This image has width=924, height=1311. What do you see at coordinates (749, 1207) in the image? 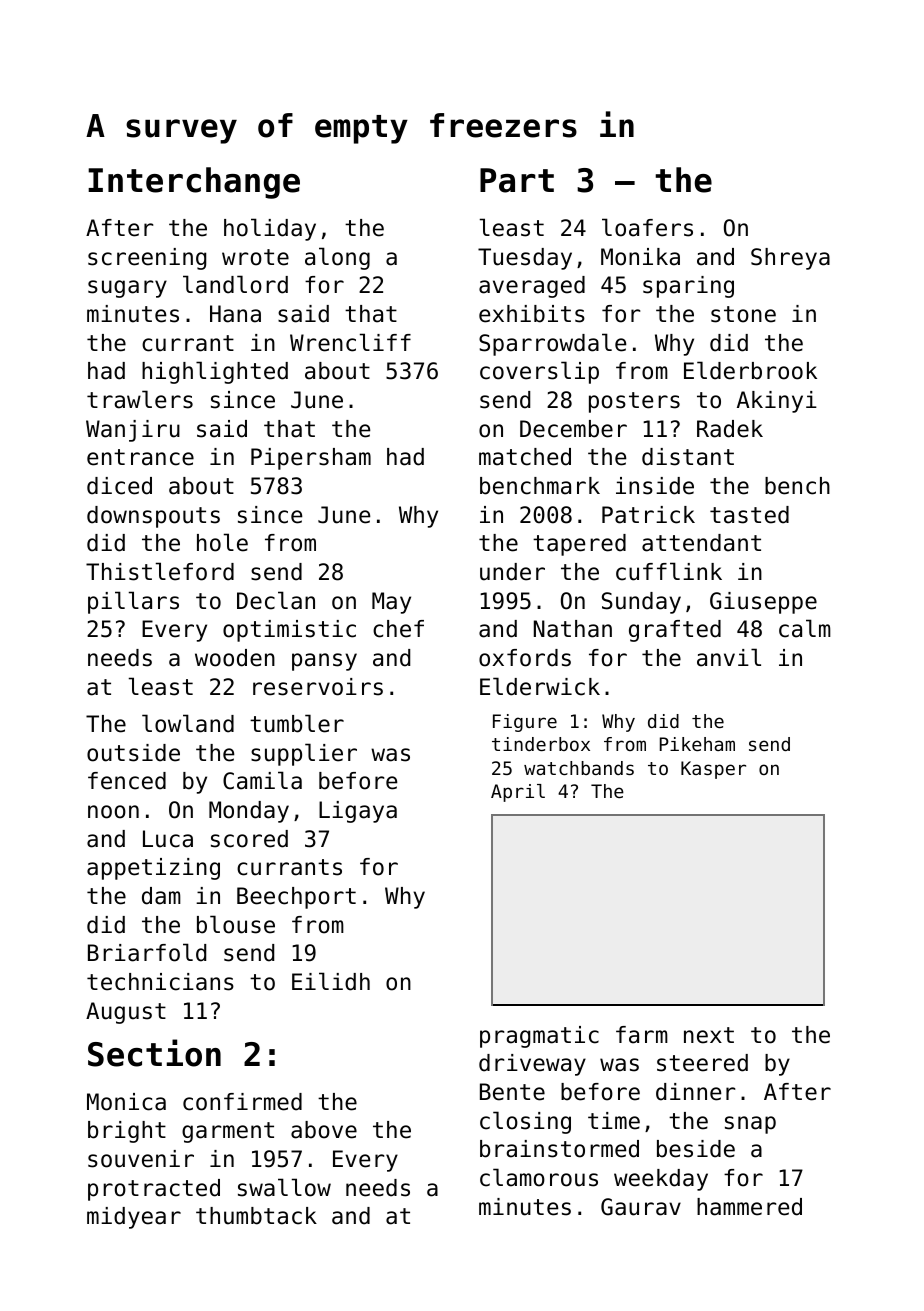
I see `hammered` at bounding box center [749, 1207].
